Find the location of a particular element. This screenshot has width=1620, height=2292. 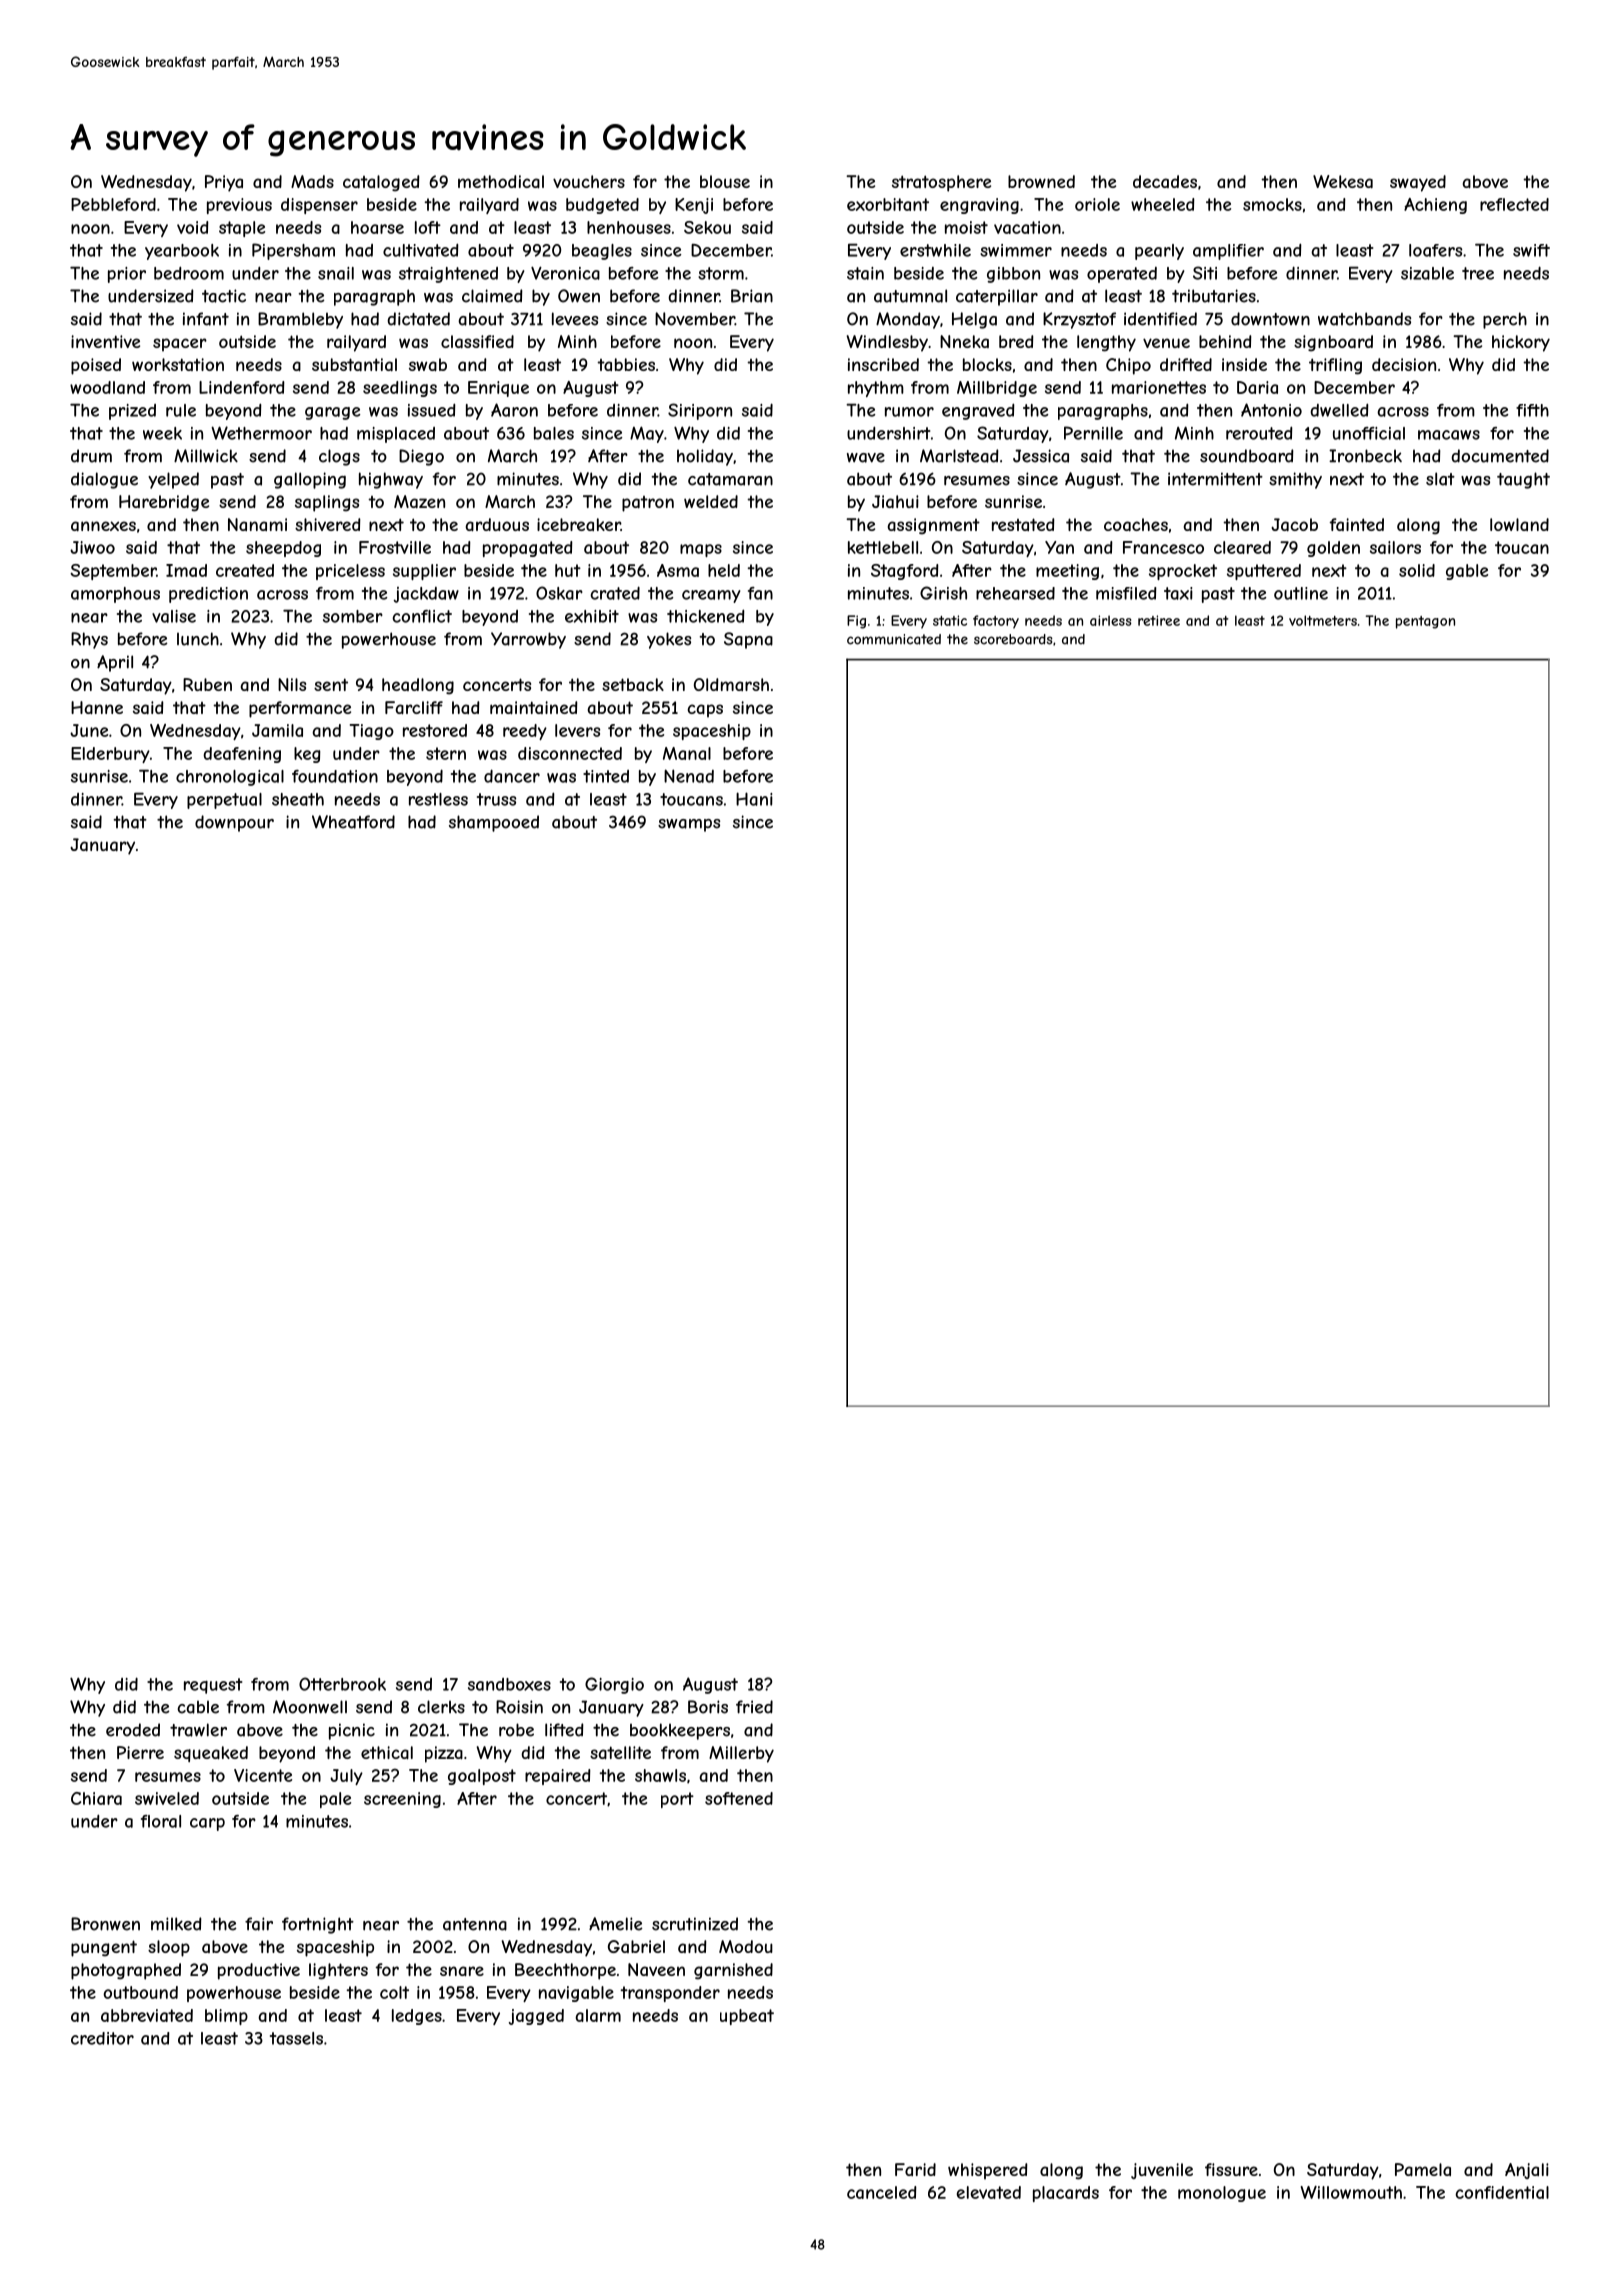

fried is located at coordinates (754, 1707).
